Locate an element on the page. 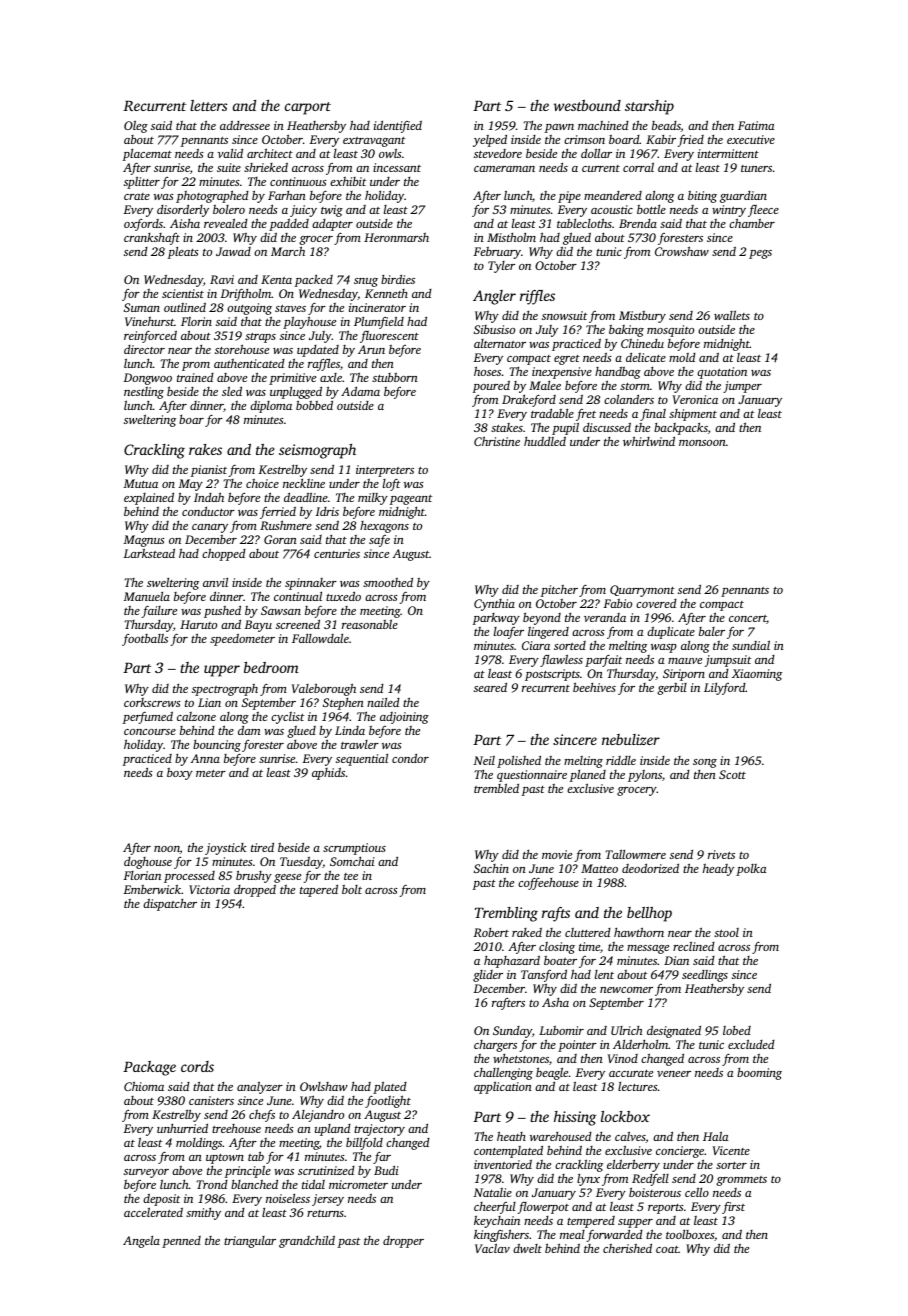 The image size is (908, 1316). sundial is located at coordinates (751, 645).
